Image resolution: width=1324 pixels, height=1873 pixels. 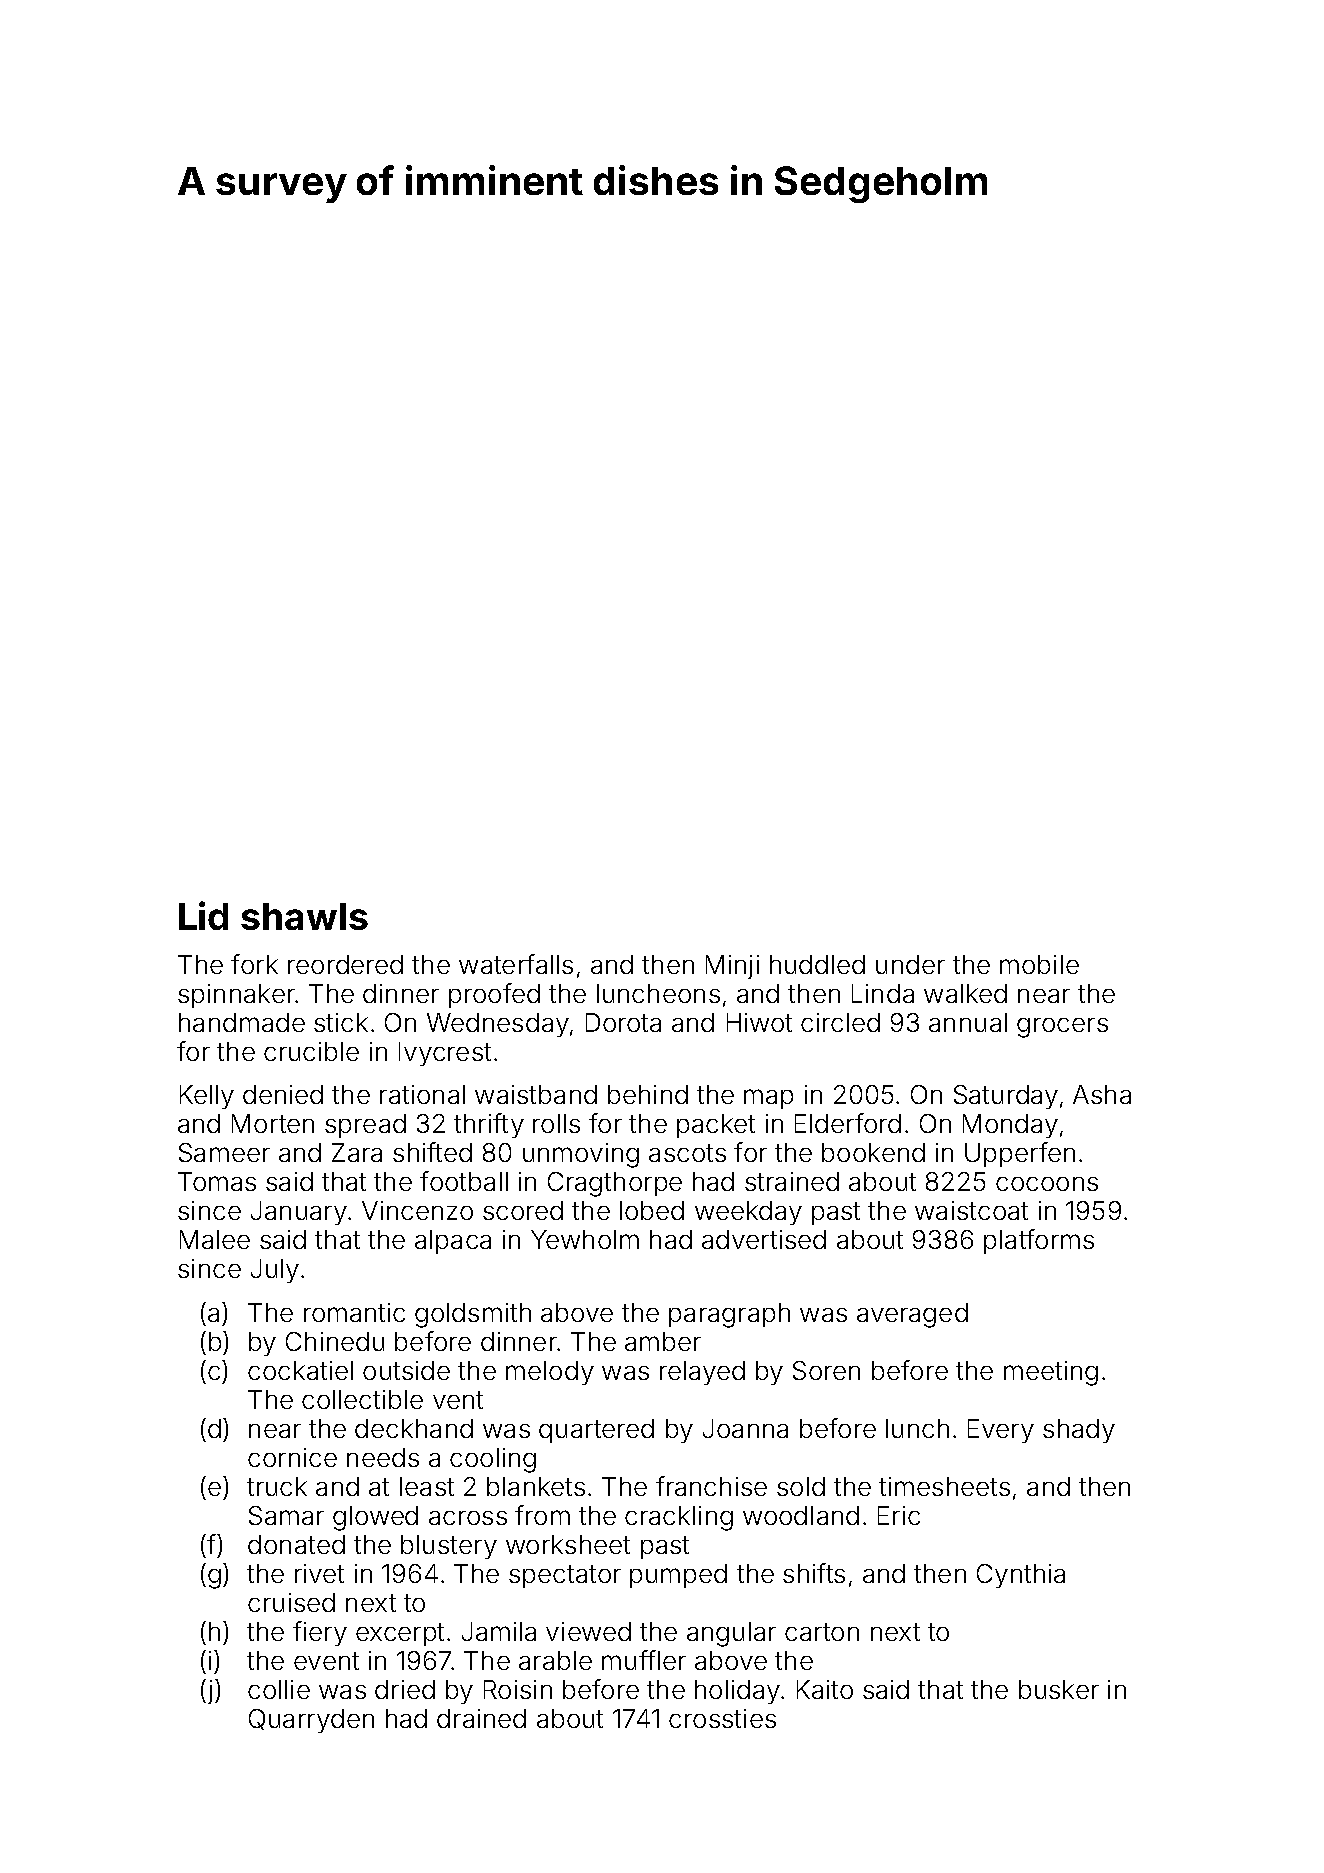 I want to click on averaged, so click(x=912, y=1315).
